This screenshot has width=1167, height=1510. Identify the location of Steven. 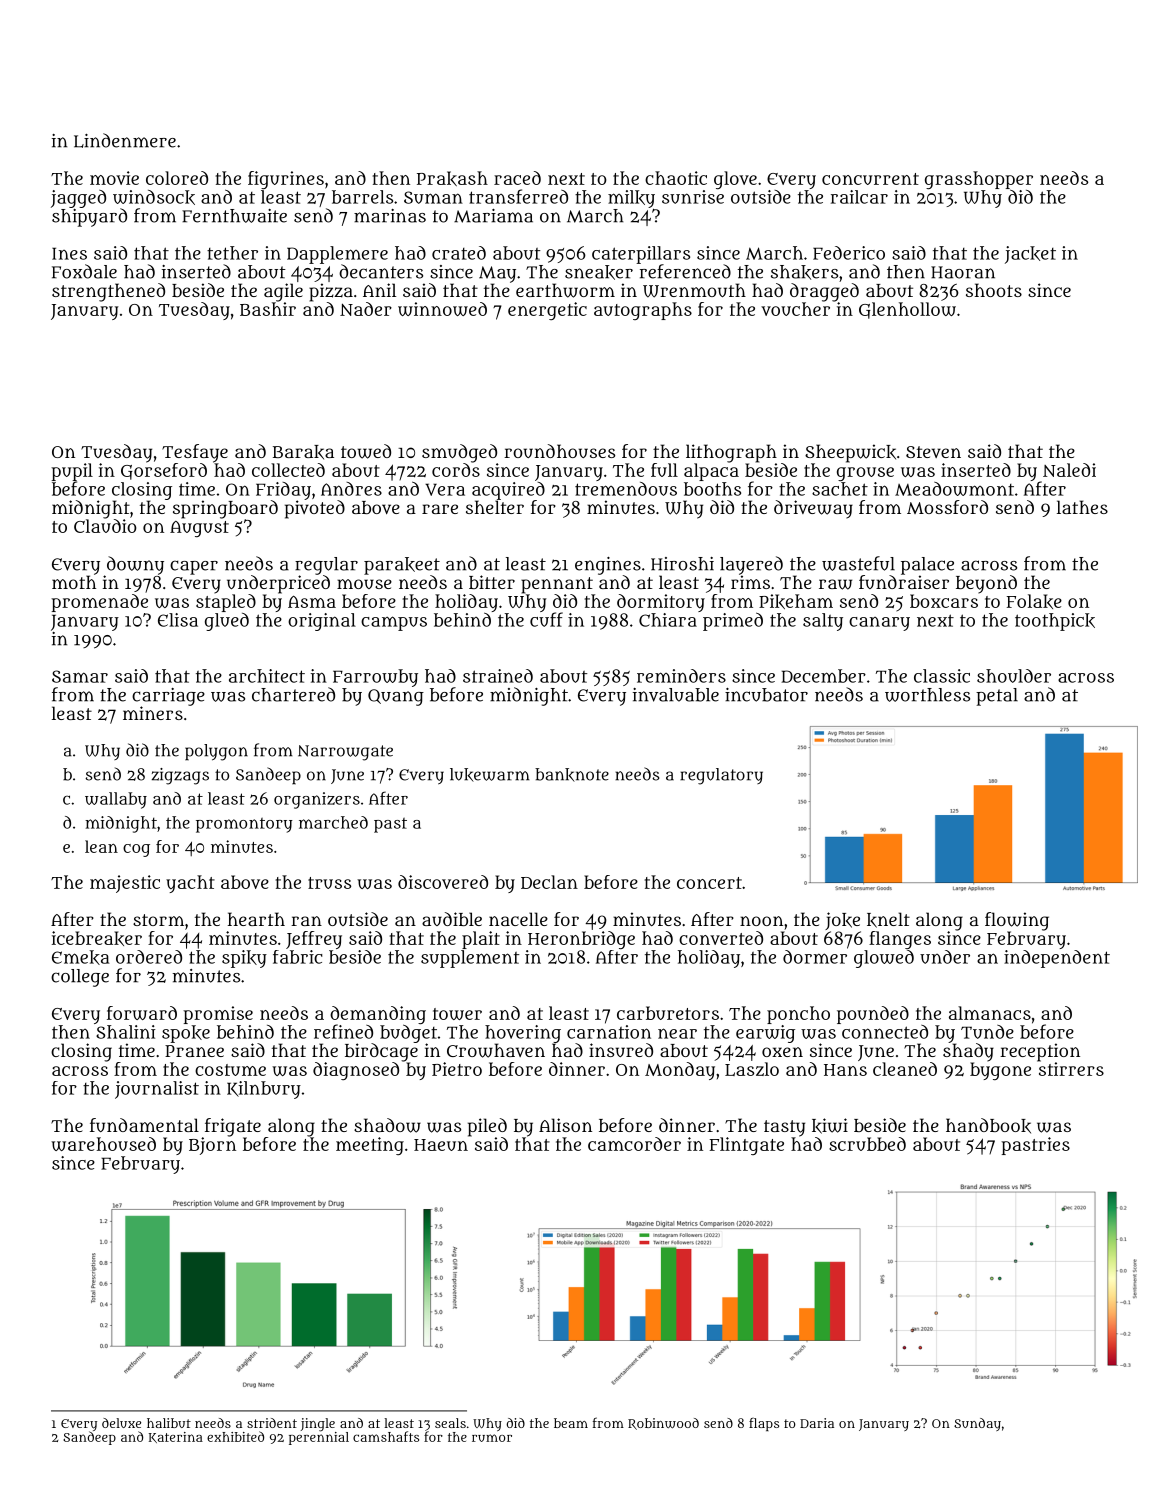
(933, 452).
